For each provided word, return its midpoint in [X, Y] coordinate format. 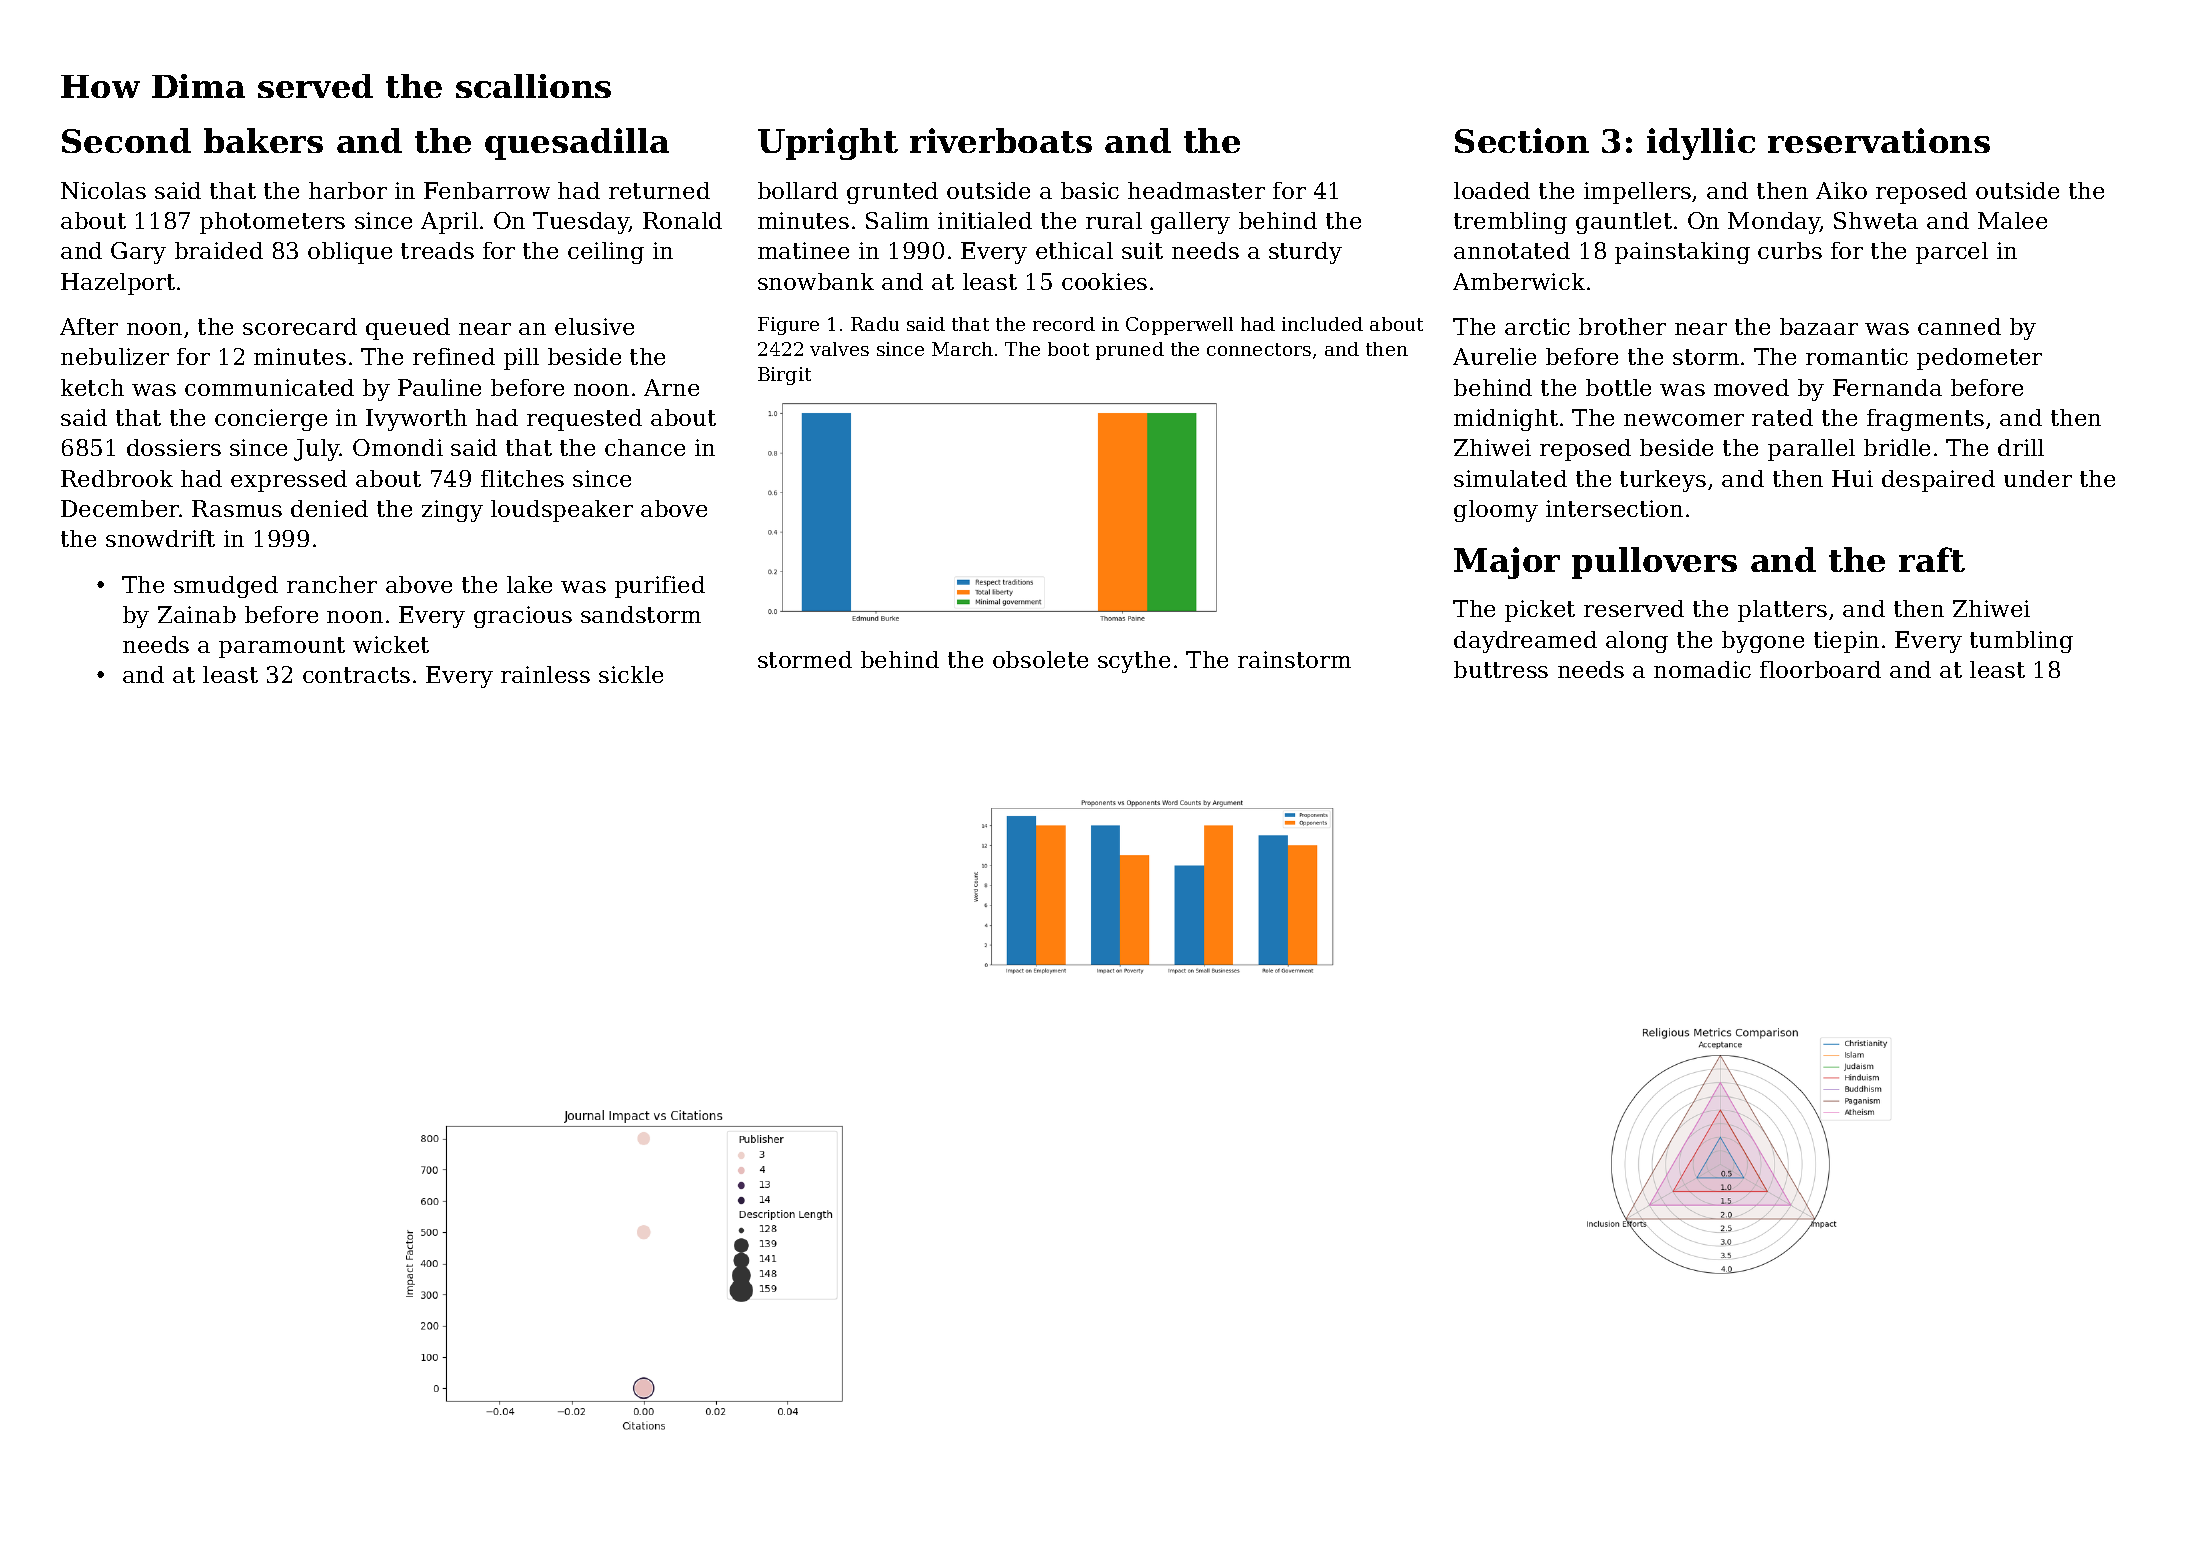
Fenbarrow [487, 190]
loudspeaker [562, 511]
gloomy [1496, 511]
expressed [289, 481]
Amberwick [1519, 281]
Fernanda [1887, 387]
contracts [356, 675]
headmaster [1196, 190]
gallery [1190, 223]
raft [1932, 559]
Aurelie [1494, 356]
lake [529, 584]
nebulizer [115, 356]
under [2038, 478]
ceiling [606, 253]
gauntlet [1624, 223]
